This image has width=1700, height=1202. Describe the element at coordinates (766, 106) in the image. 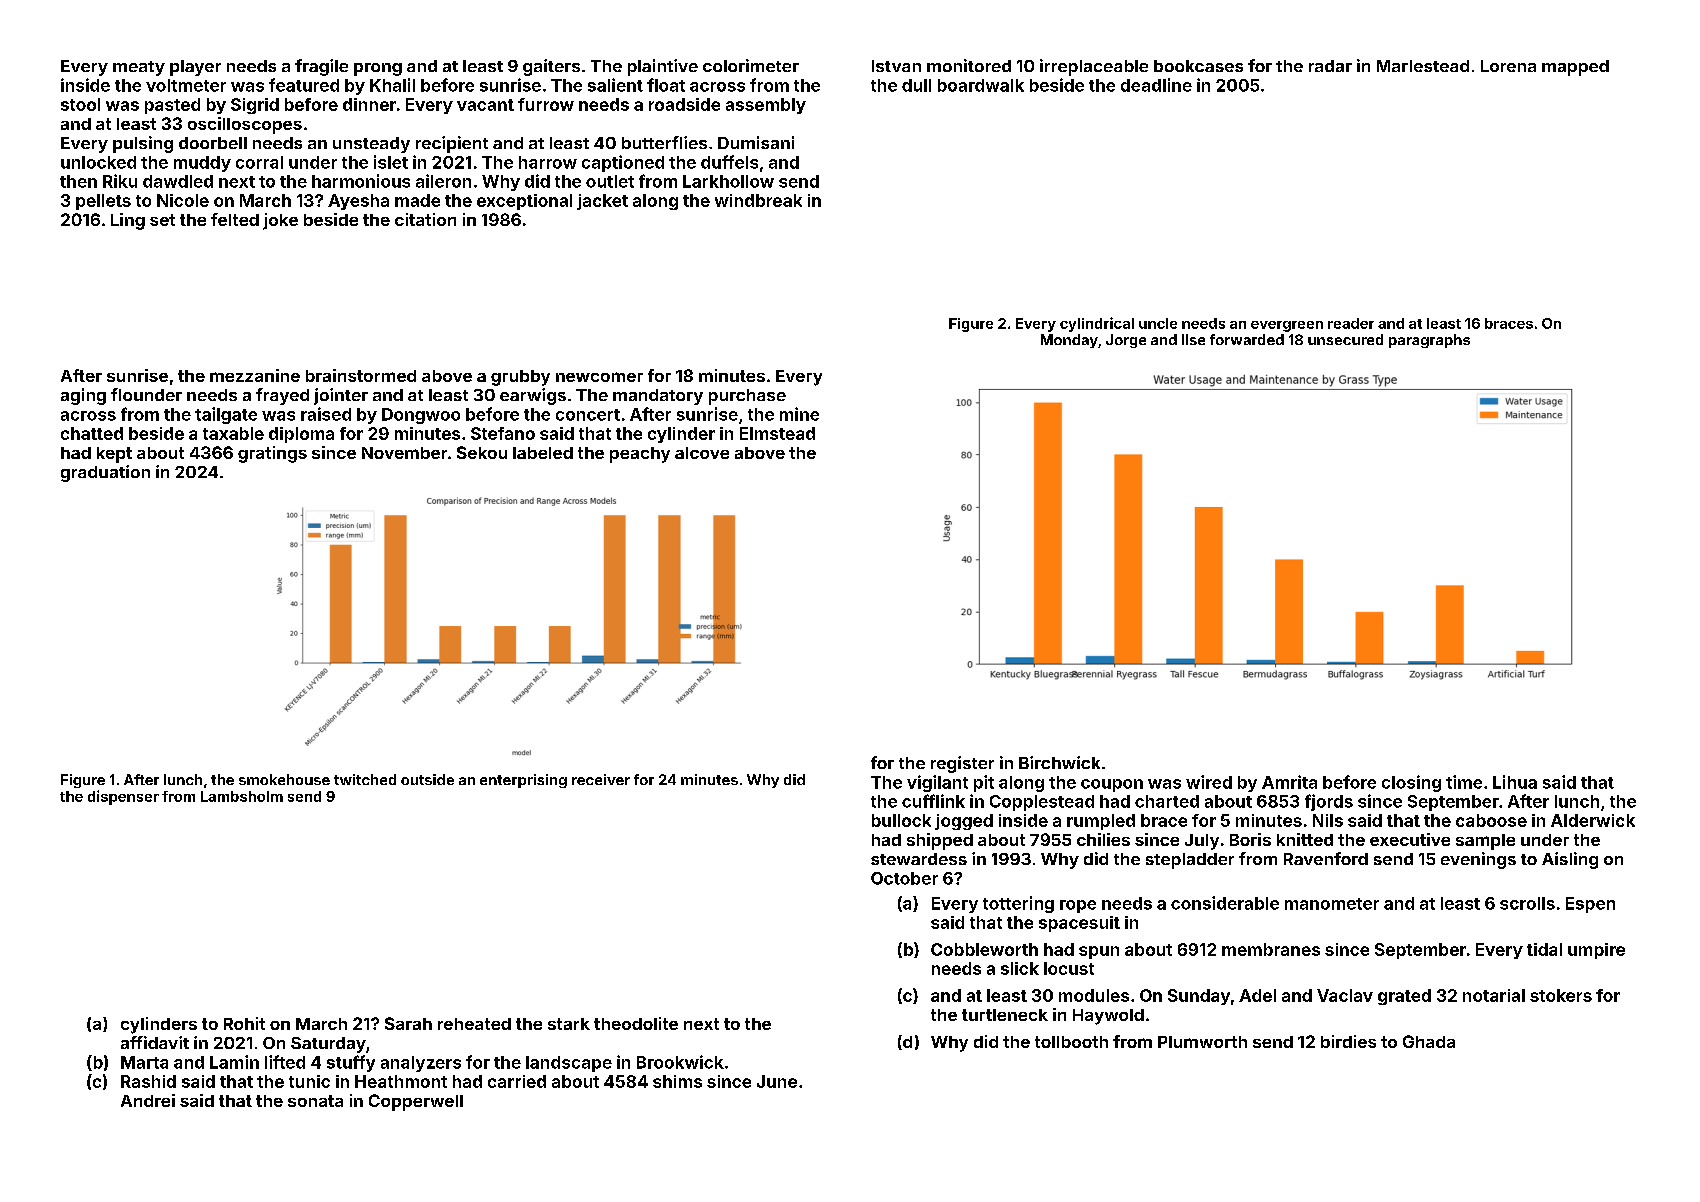

I see `assembly` at that location.
